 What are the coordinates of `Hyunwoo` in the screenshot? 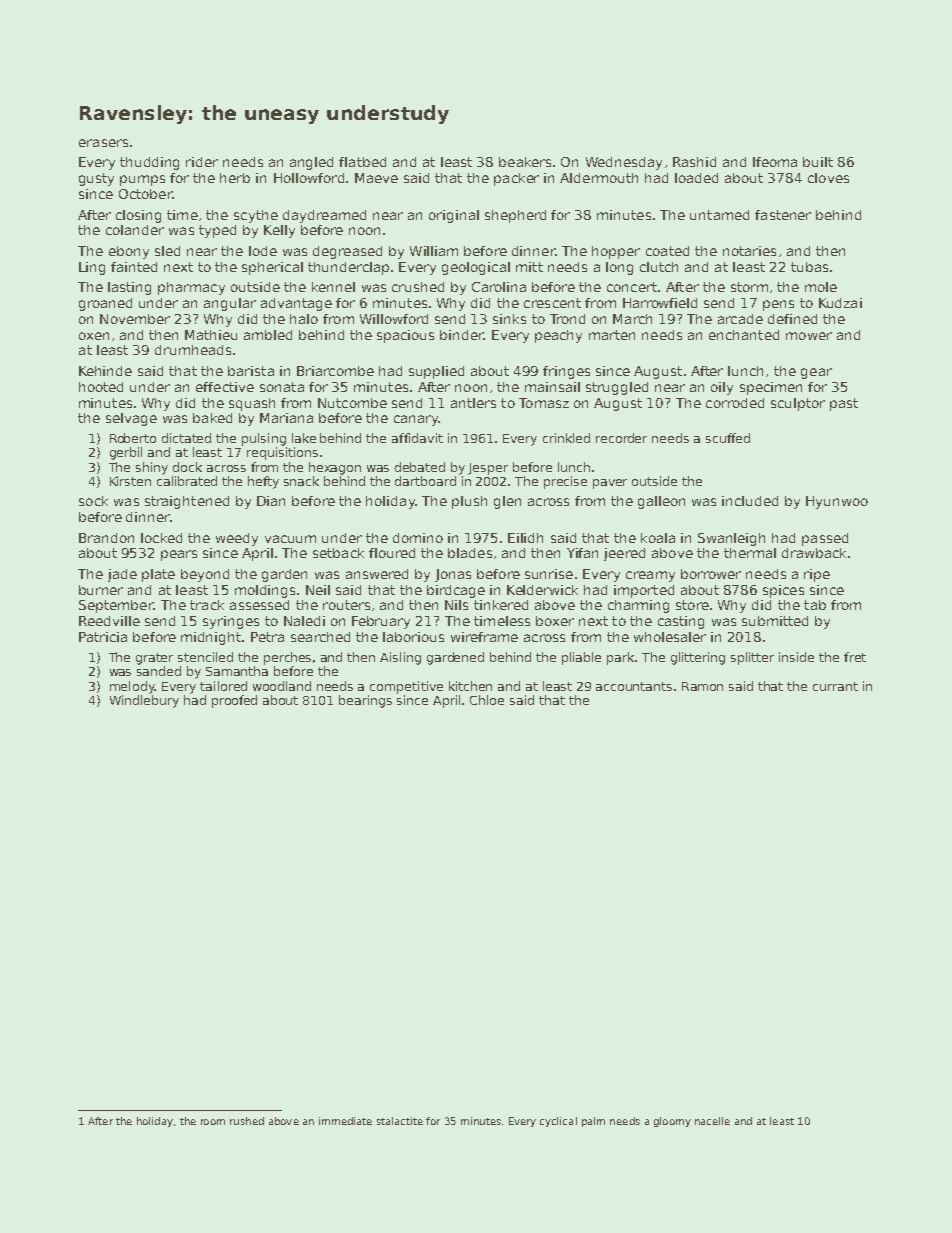 It's located at (837, 502).
